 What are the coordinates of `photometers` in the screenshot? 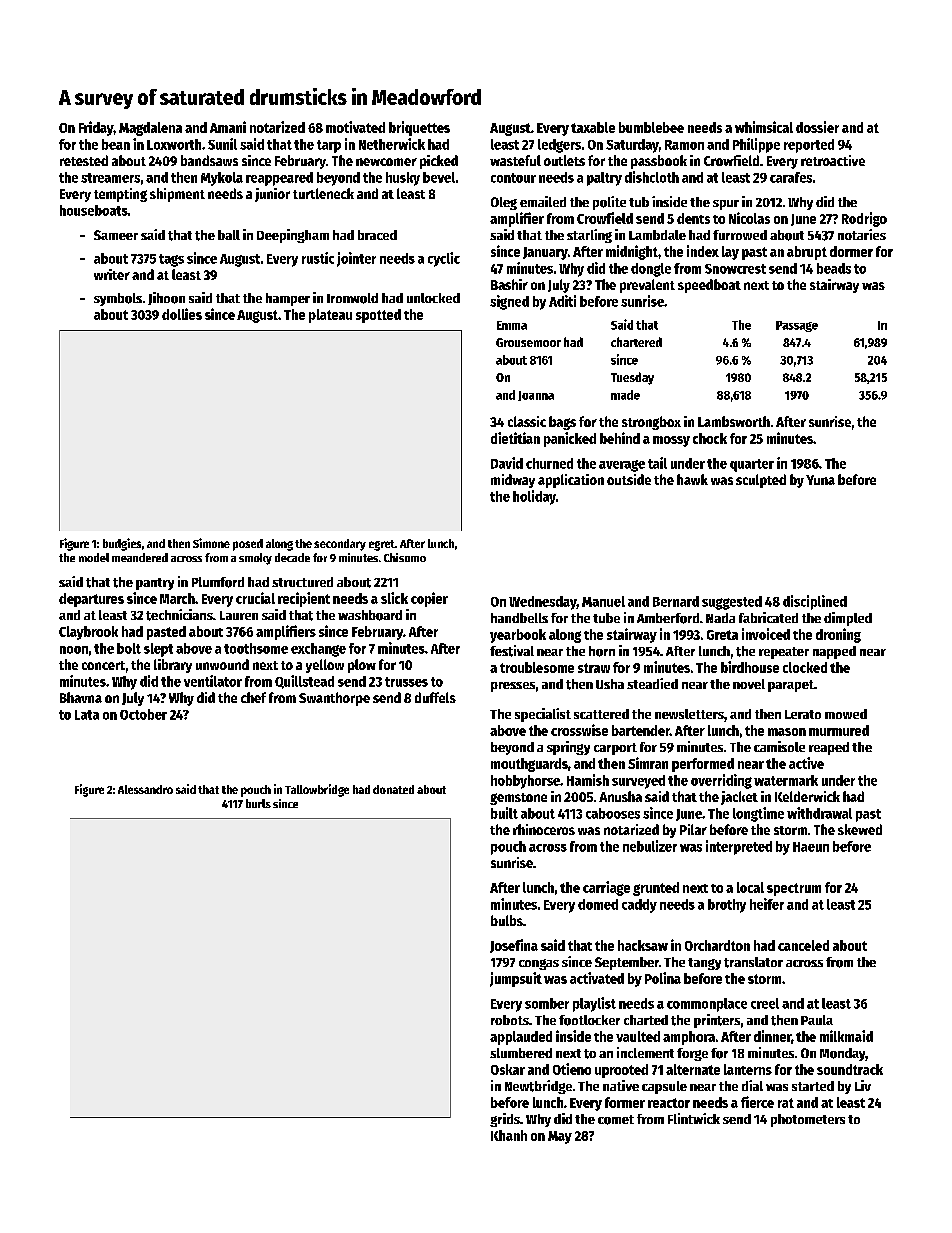 It's located at (808, 1120).
